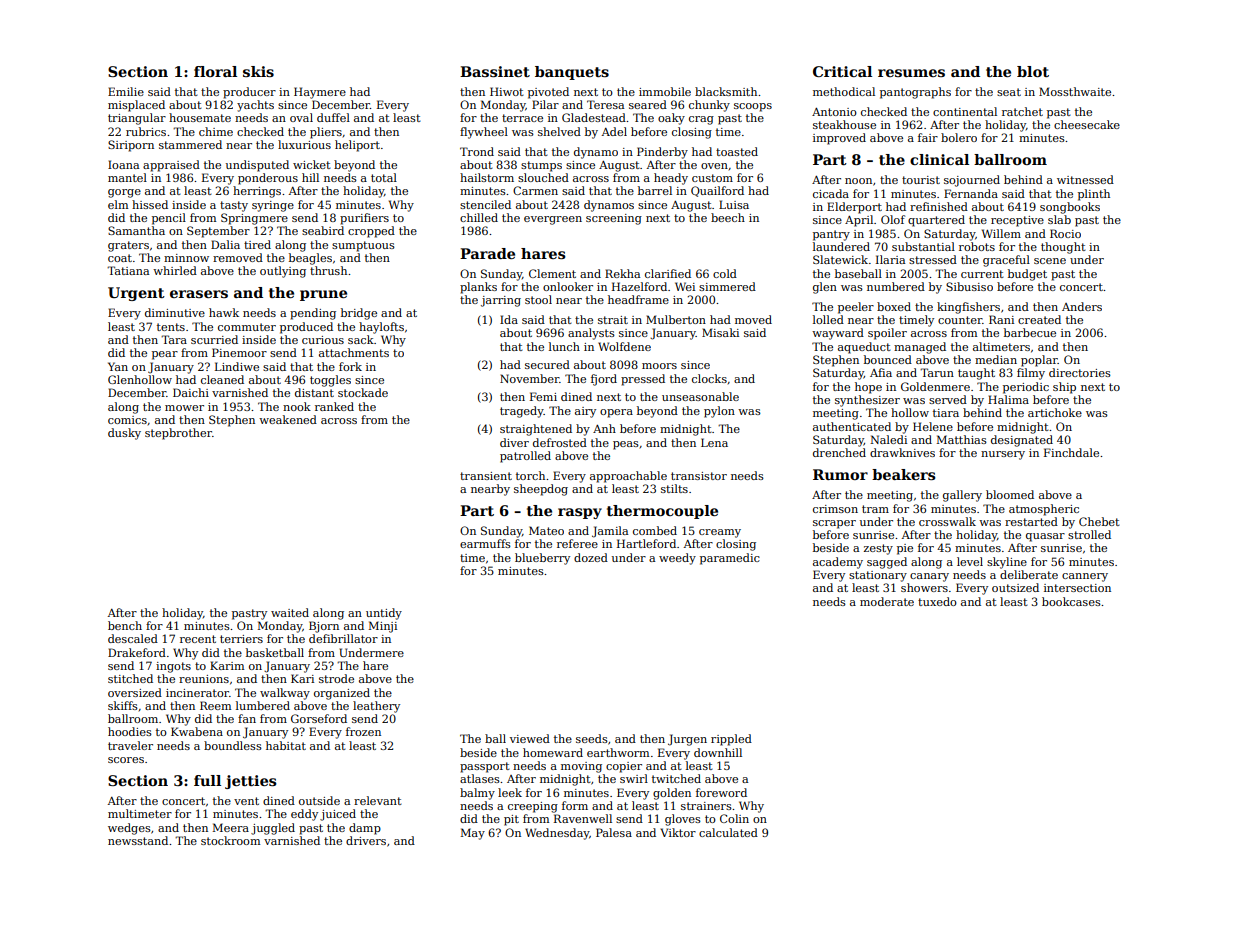 The image size is (1233, 952). Describe the element at coordinates (842, 71) in the screenshot. I see `Critical` at that location.
